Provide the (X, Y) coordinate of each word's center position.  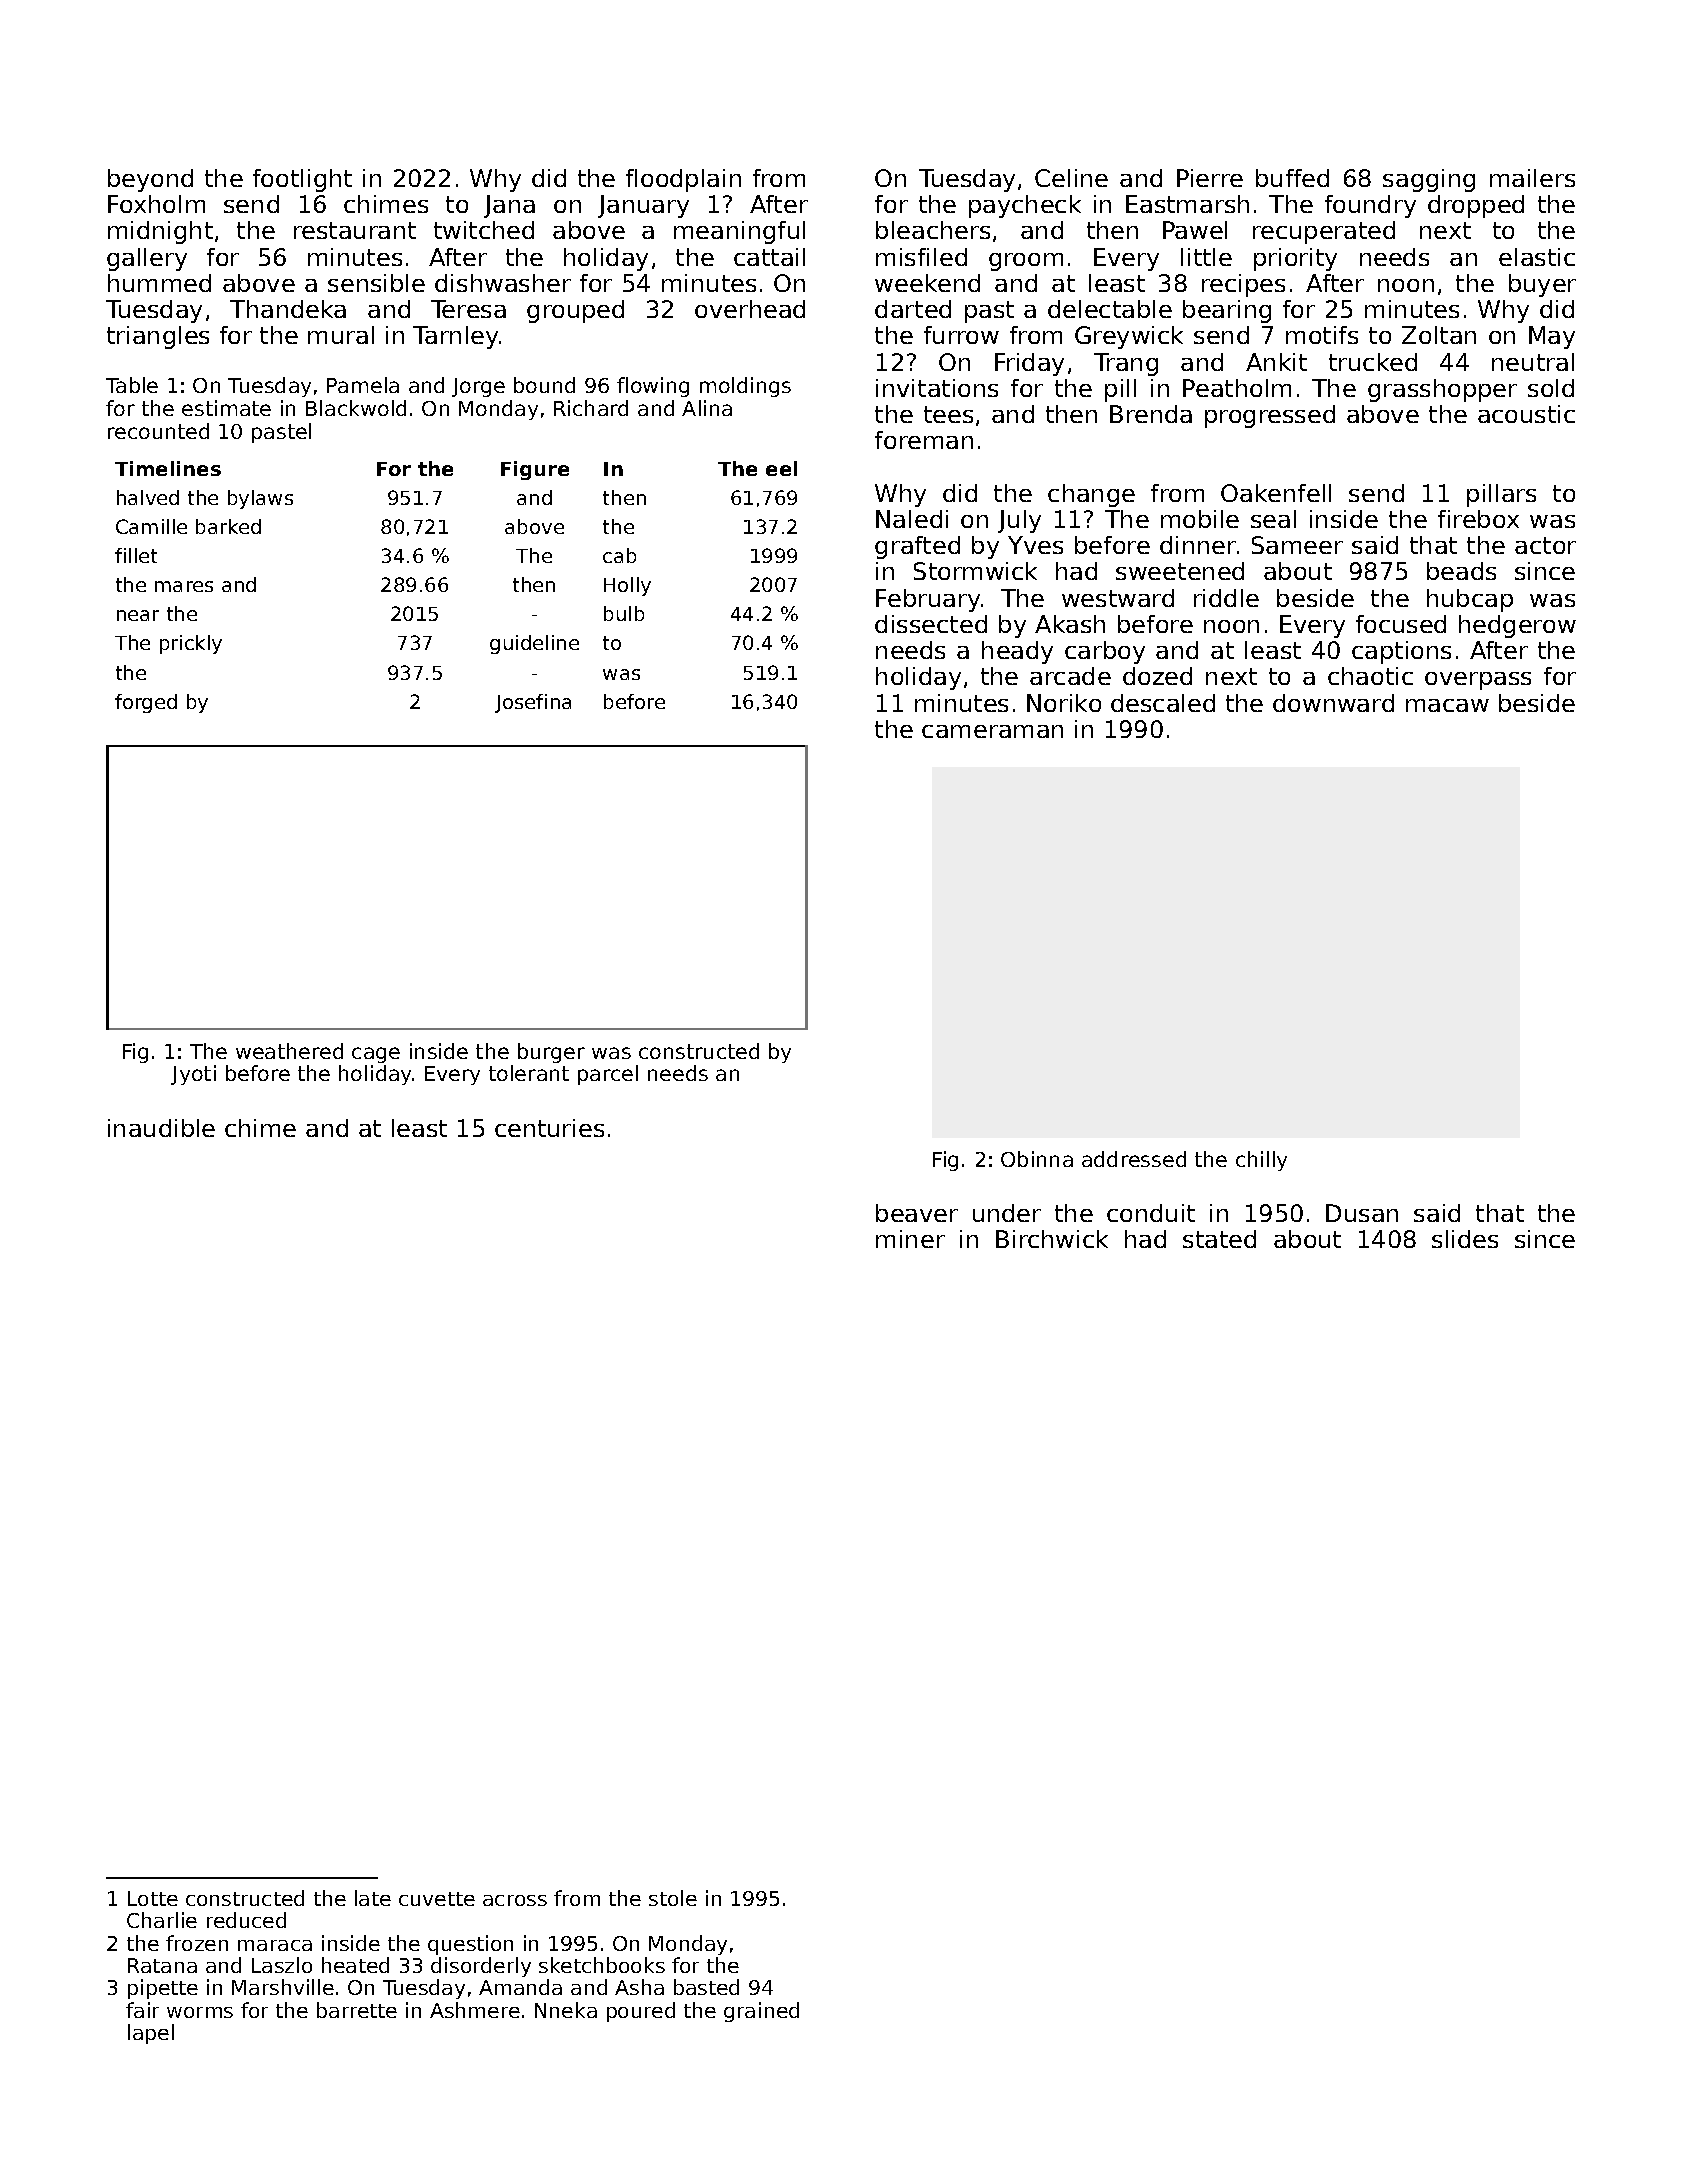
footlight (302, 180)
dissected (931, 624)
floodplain (683, 180)
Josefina (533, 703)
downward (1333, 703)
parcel (608, 1075)
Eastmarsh (1187, 204)
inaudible (161, 1128)
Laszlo (282, 1965)
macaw (1447, 705)
